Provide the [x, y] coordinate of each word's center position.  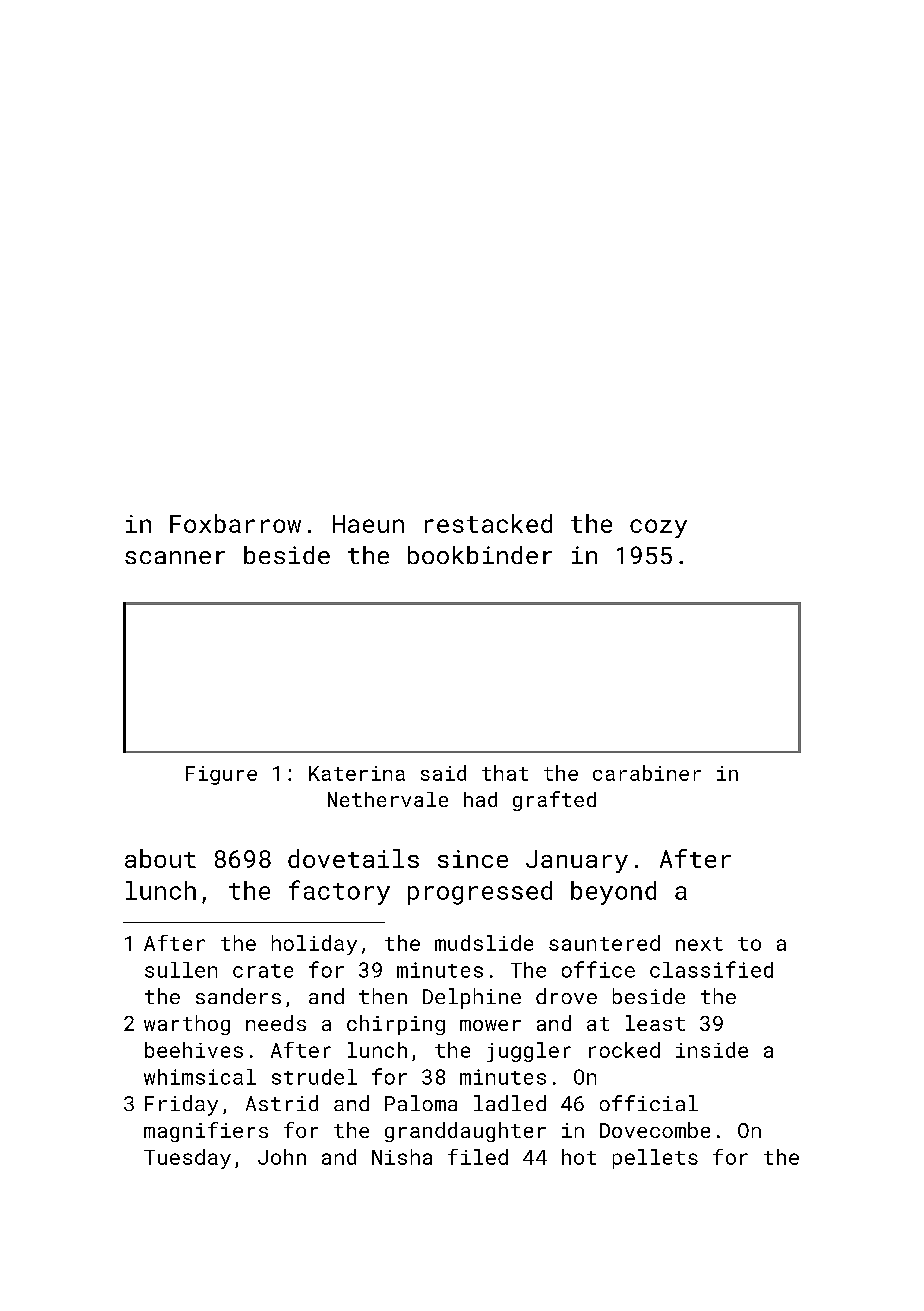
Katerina [357, 773]
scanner [175, 557]
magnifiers [206, 1132]
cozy [658, 528]
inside [712, 1050]
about [160, 858]
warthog [187, 1025]
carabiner [647, 773]
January [577, 861]
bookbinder [480, 555]
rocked [624, 1050]
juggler [529, 1052]
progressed [480, 893]
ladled [510, 1103]
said [443, 773]
